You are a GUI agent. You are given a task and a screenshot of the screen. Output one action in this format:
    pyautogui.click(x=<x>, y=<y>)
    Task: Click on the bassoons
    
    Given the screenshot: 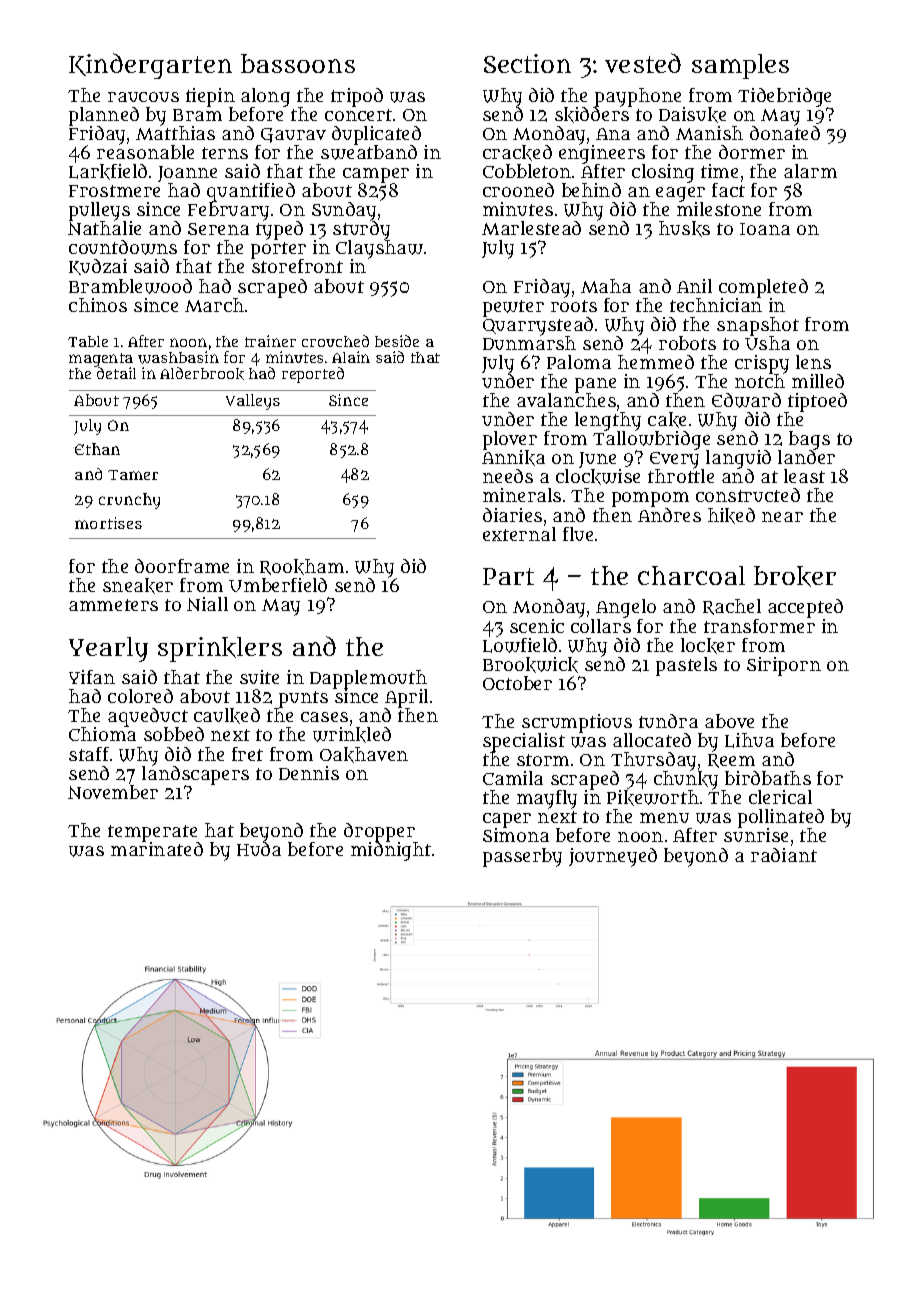 What is the action you would take?
    pyautogui.click(x=298, y=63)
